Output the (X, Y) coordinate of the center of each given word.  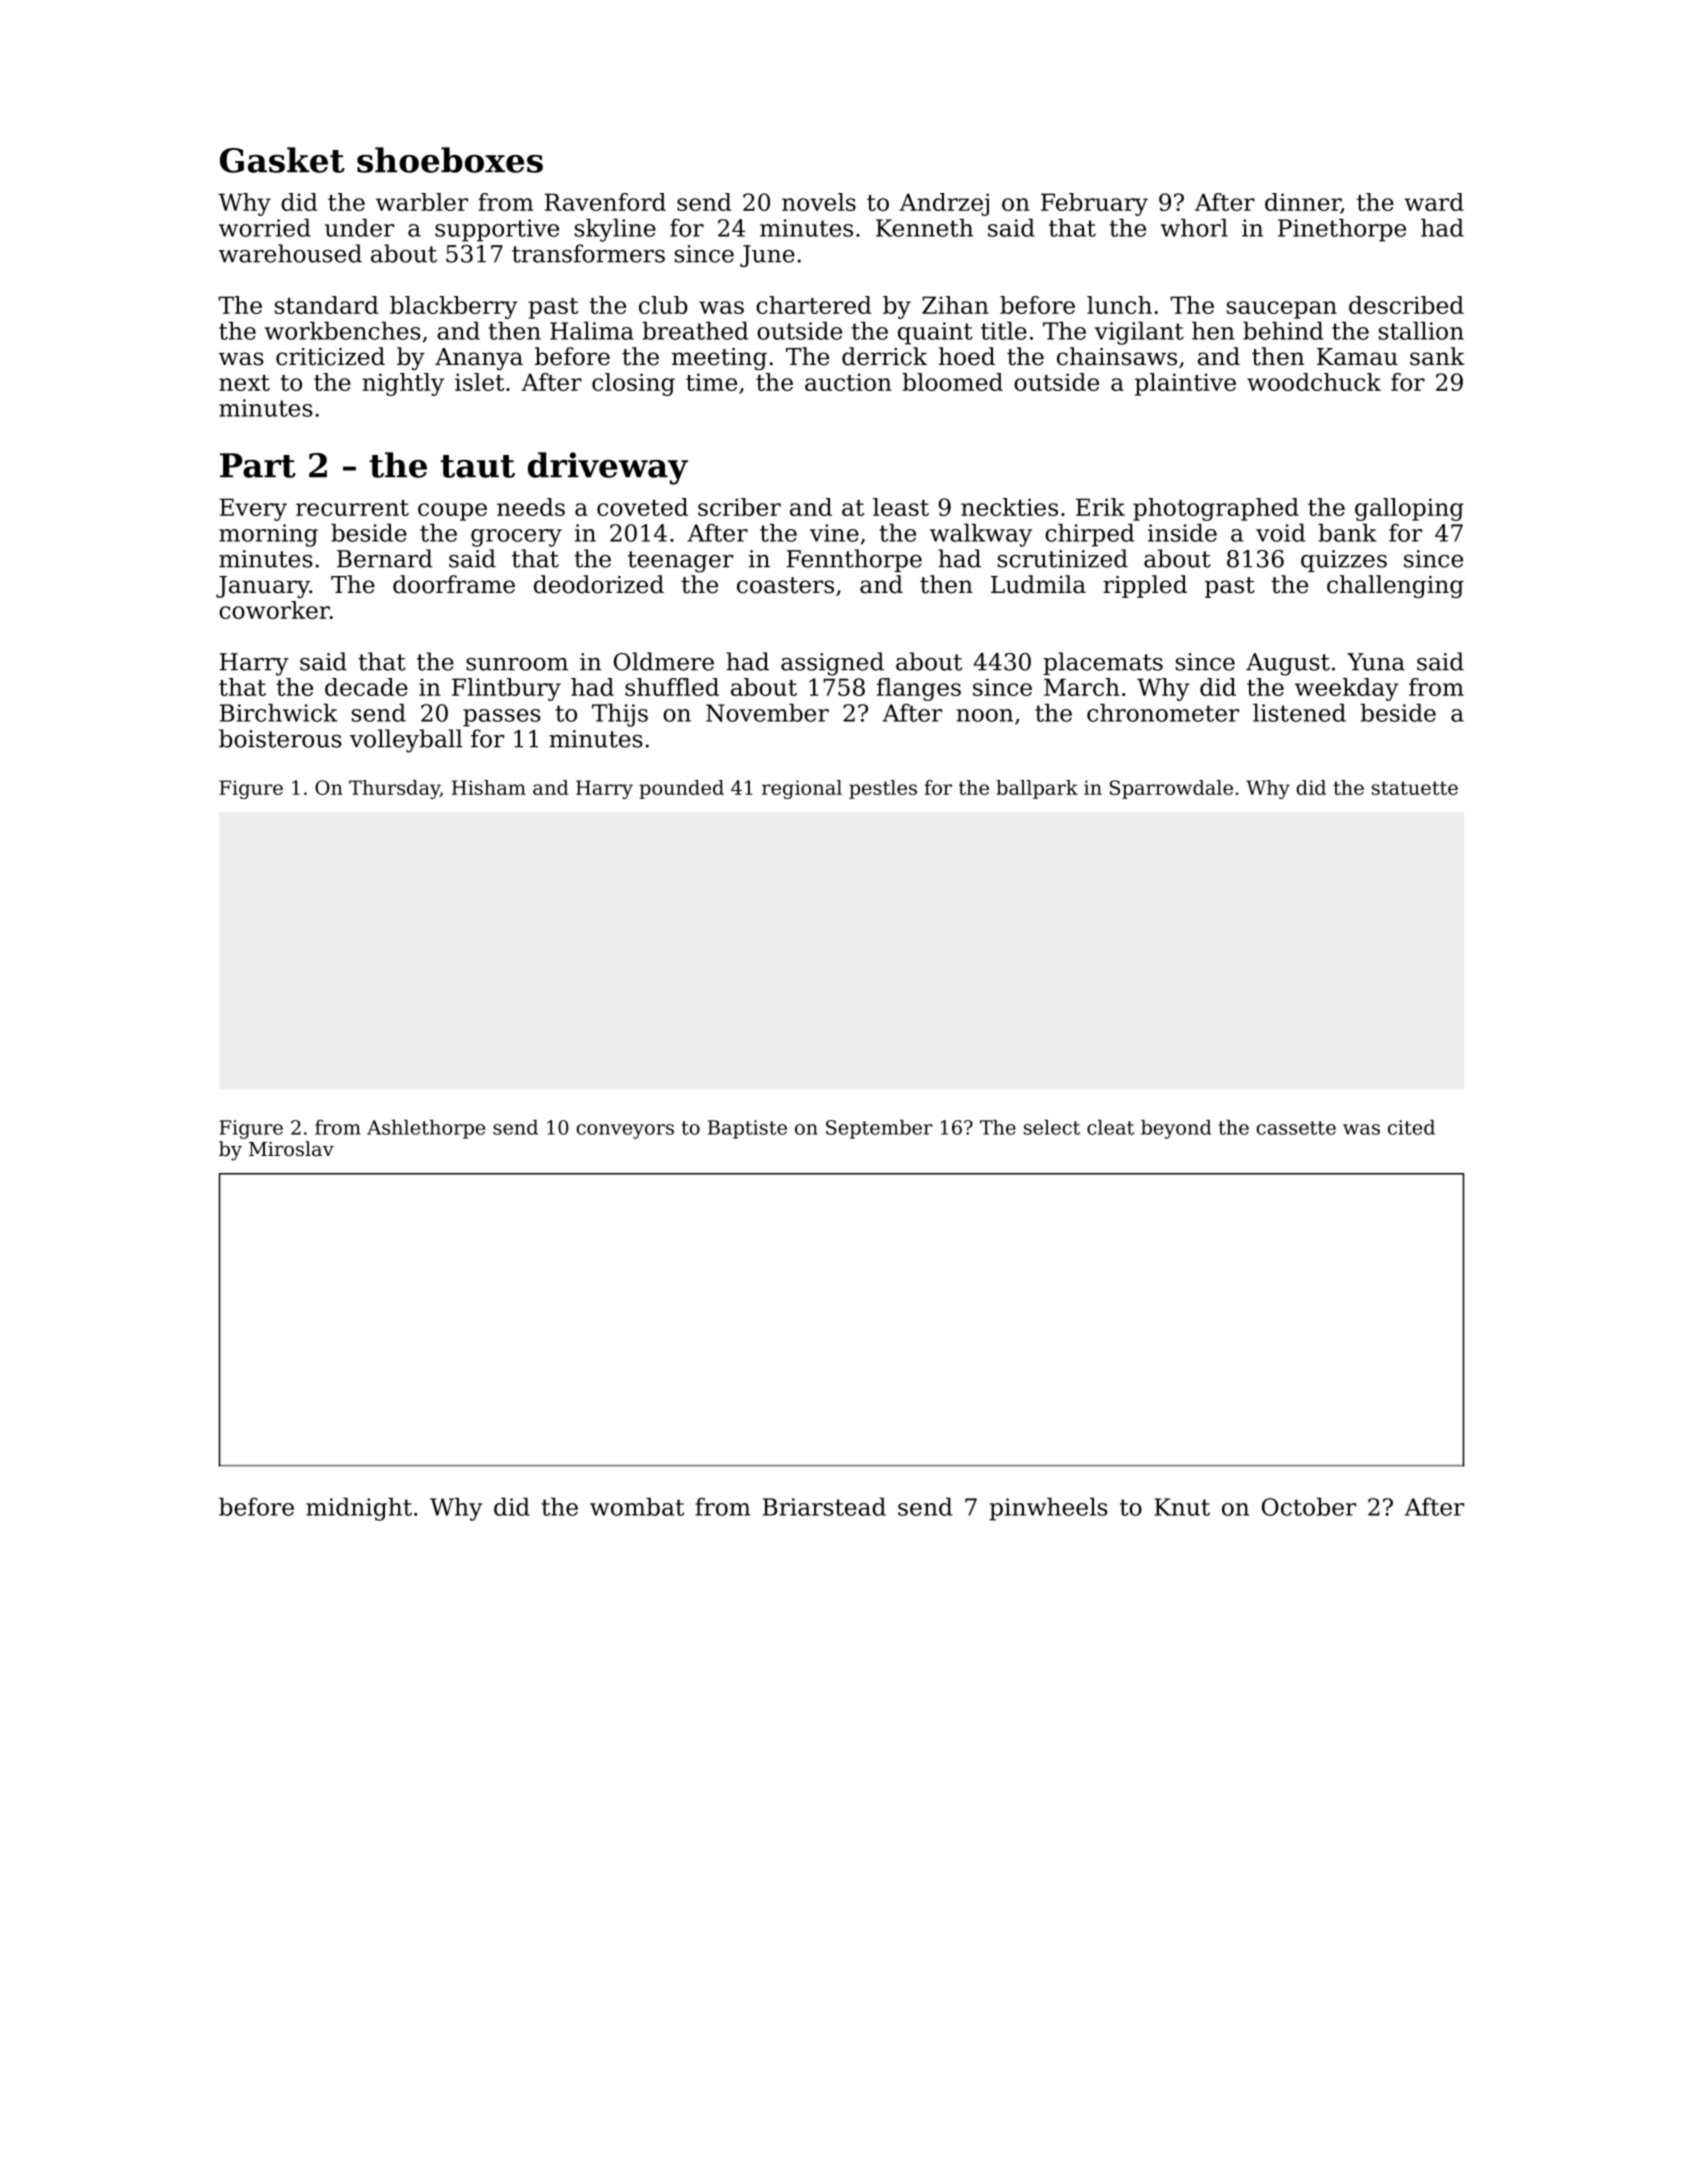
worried (265, 227)
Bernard (385, 558)
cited (1411, 1127)
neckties (1009, 507)
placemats (1103, 663)
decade (366, 687)
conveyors (625, 1131)
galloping (1409, 509)
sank (1437, 356)
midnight (359, 1509)
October (1309, 1506)
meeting (719, 359)
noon (984, 715)
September (879, 1129)
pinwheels (1048, 1509)
